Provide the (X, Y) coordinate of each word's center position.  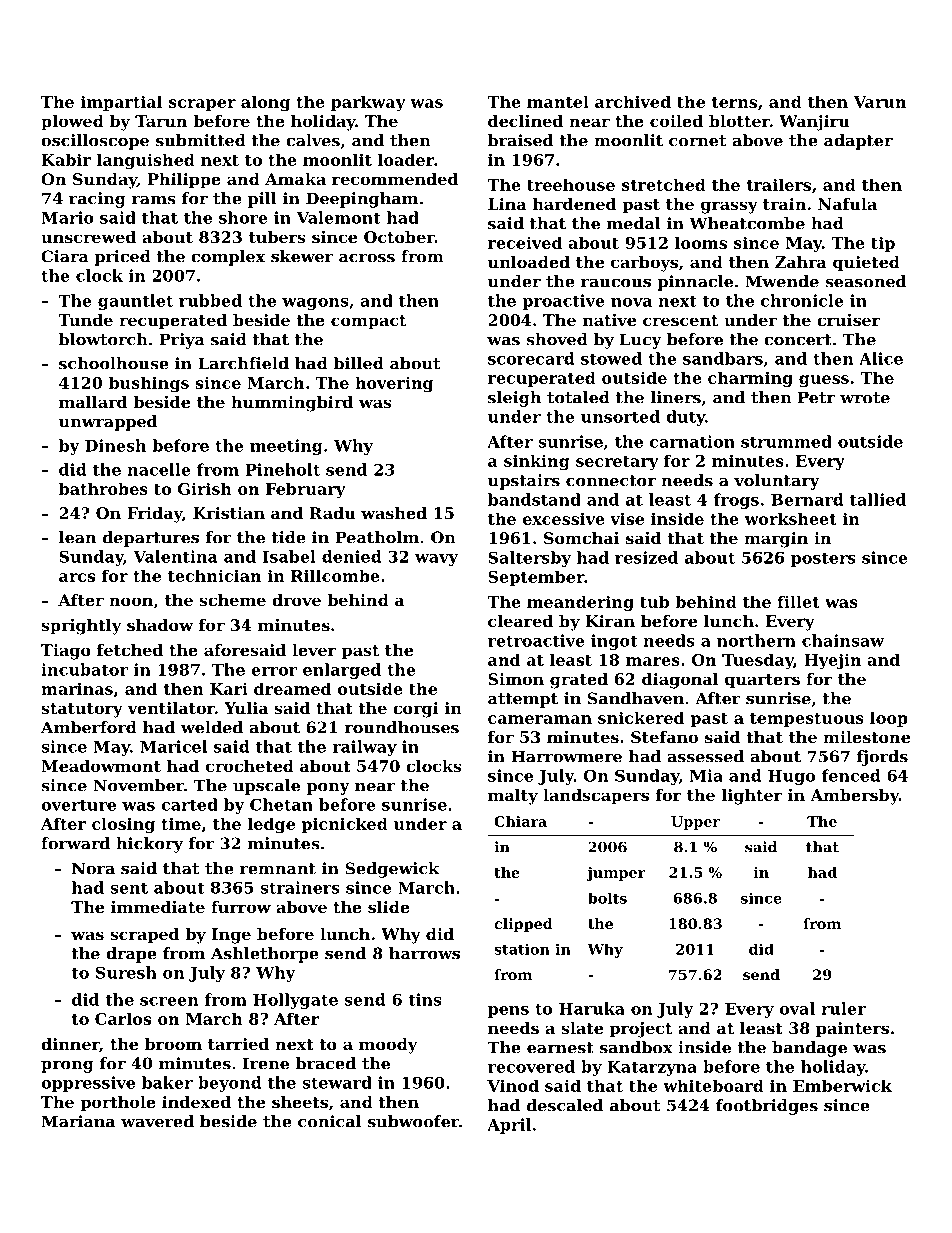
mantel (558, 101)
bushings (149, 384)
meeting (286, 447)
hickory (149, 845)
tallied (878, 499)
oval (797, 1008)
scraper (202, 105)
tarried (238, 1044)
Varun (879, 102)
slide (389, 907)
